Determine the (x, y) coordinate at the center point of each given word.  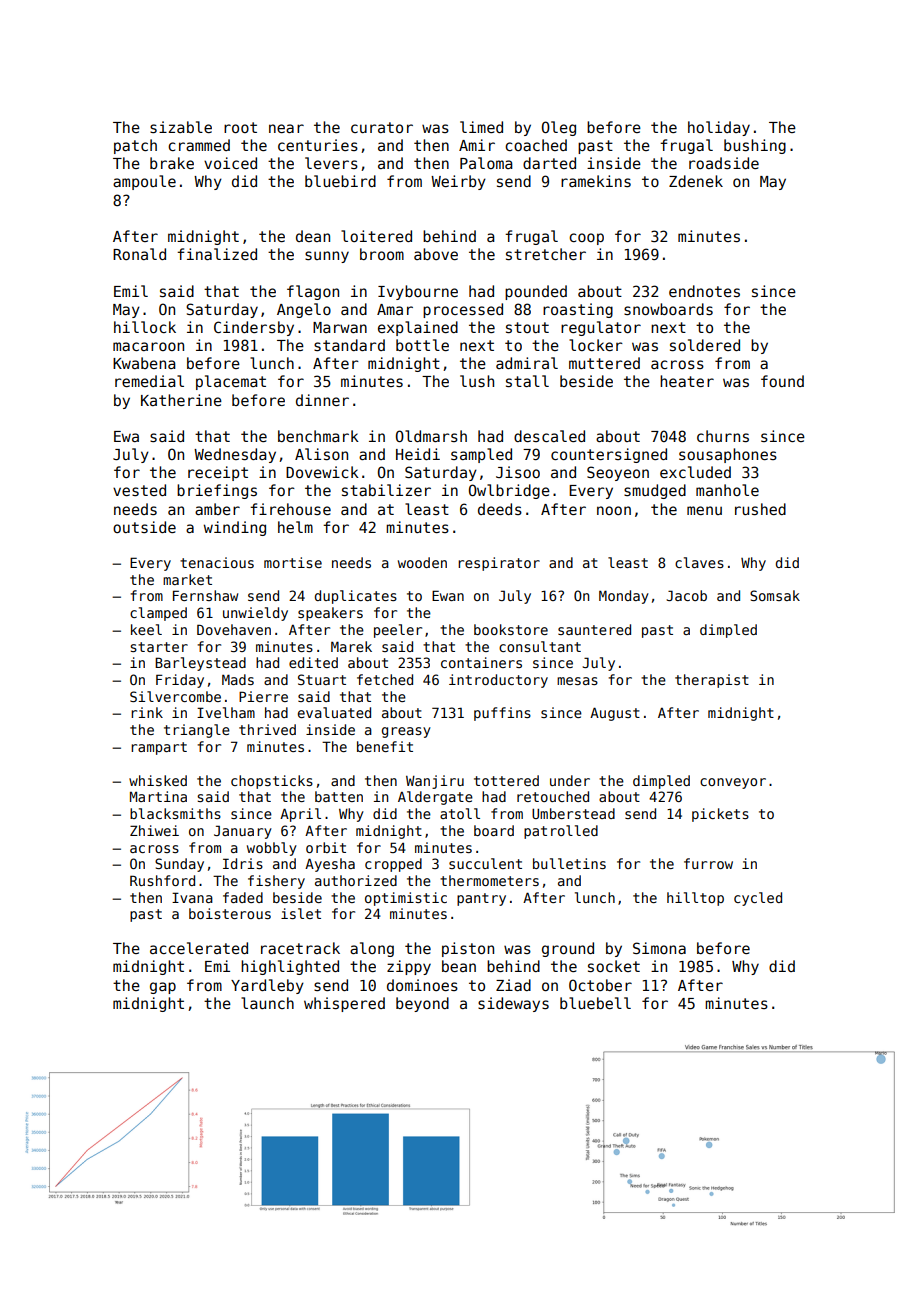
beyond (422, 1004)
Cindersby (254, 328)
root (240, 127)
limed (481, 127)
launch (267, 1003)
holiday (719, 128)
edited (313, 662)
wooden (422, 562)
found (782, 381)
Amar (395, 309)
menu (704, 510)
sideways (513, 1004)
